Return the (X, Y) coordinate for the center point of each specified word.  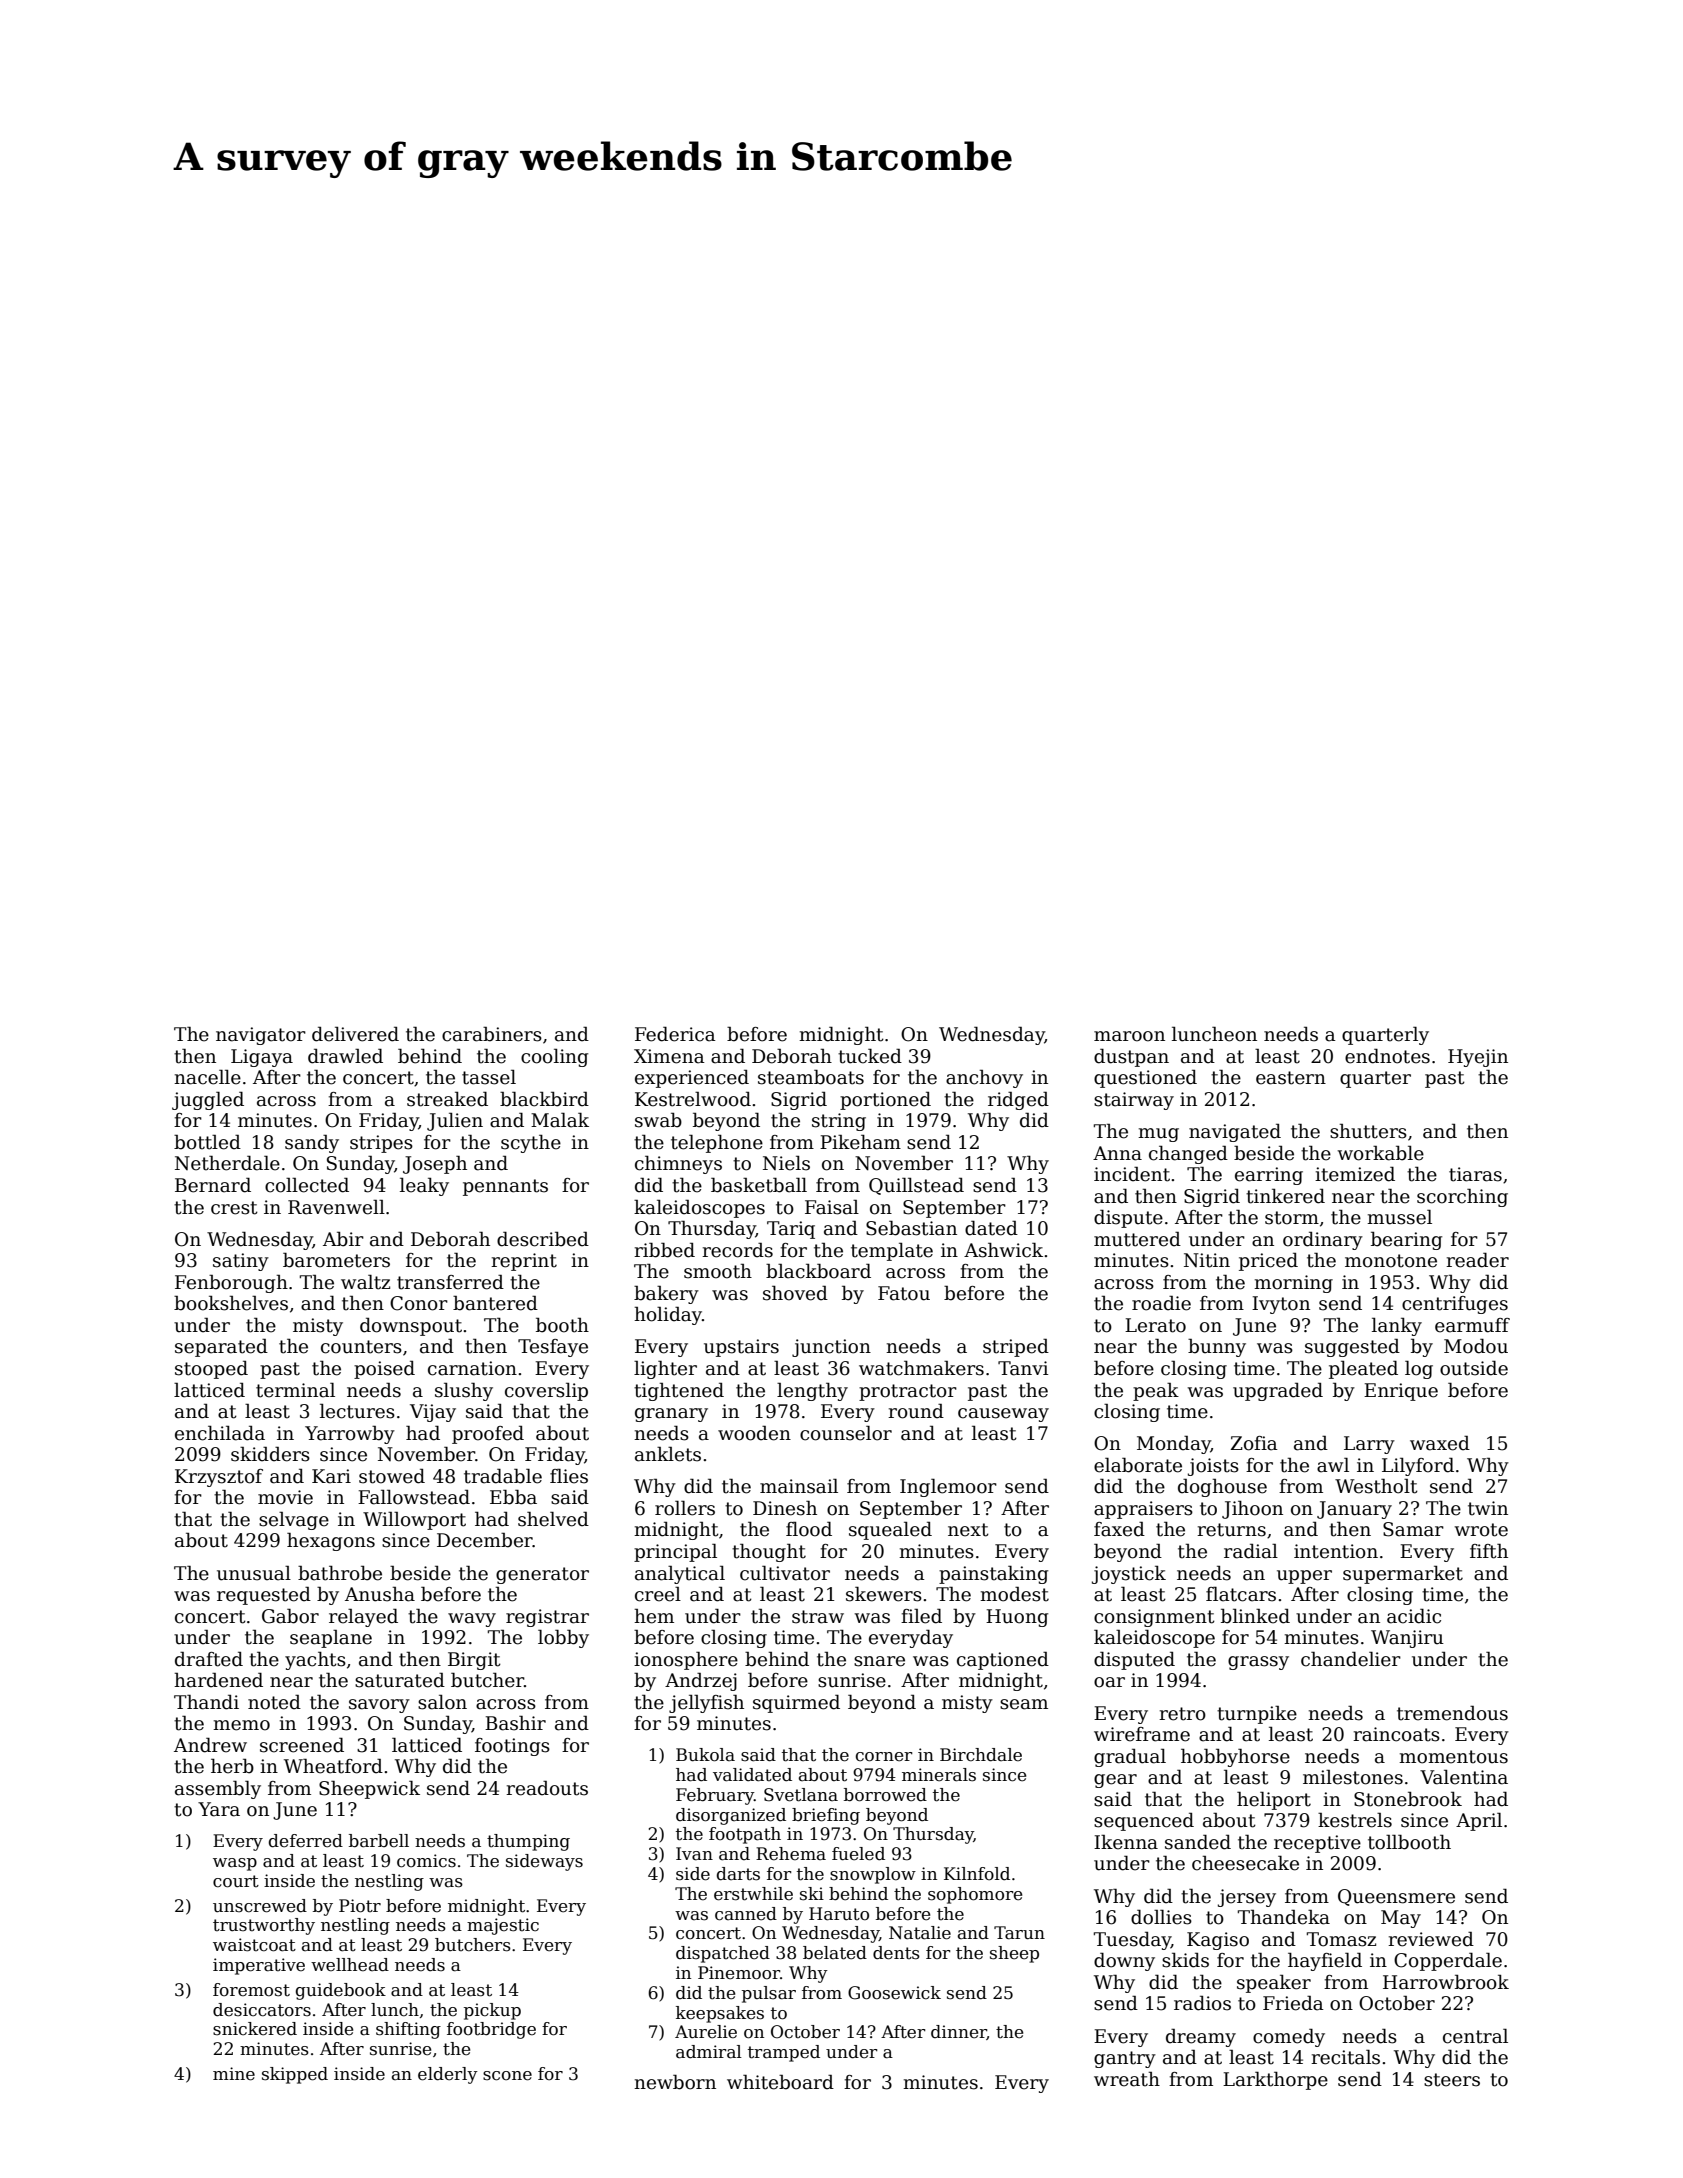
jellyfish (706, 1703)
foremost (251, 1990)
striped (1016, 1347)
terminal (295, 1390)
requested (264, 1595)
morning (1293, 1284)
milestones (1353, 1777)
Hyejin (1478, 1058)
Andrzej (701, 1681)
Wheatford (333, 1766)
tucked (870, 1056)
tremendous (1452, 1713)
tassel (489, 1077)
